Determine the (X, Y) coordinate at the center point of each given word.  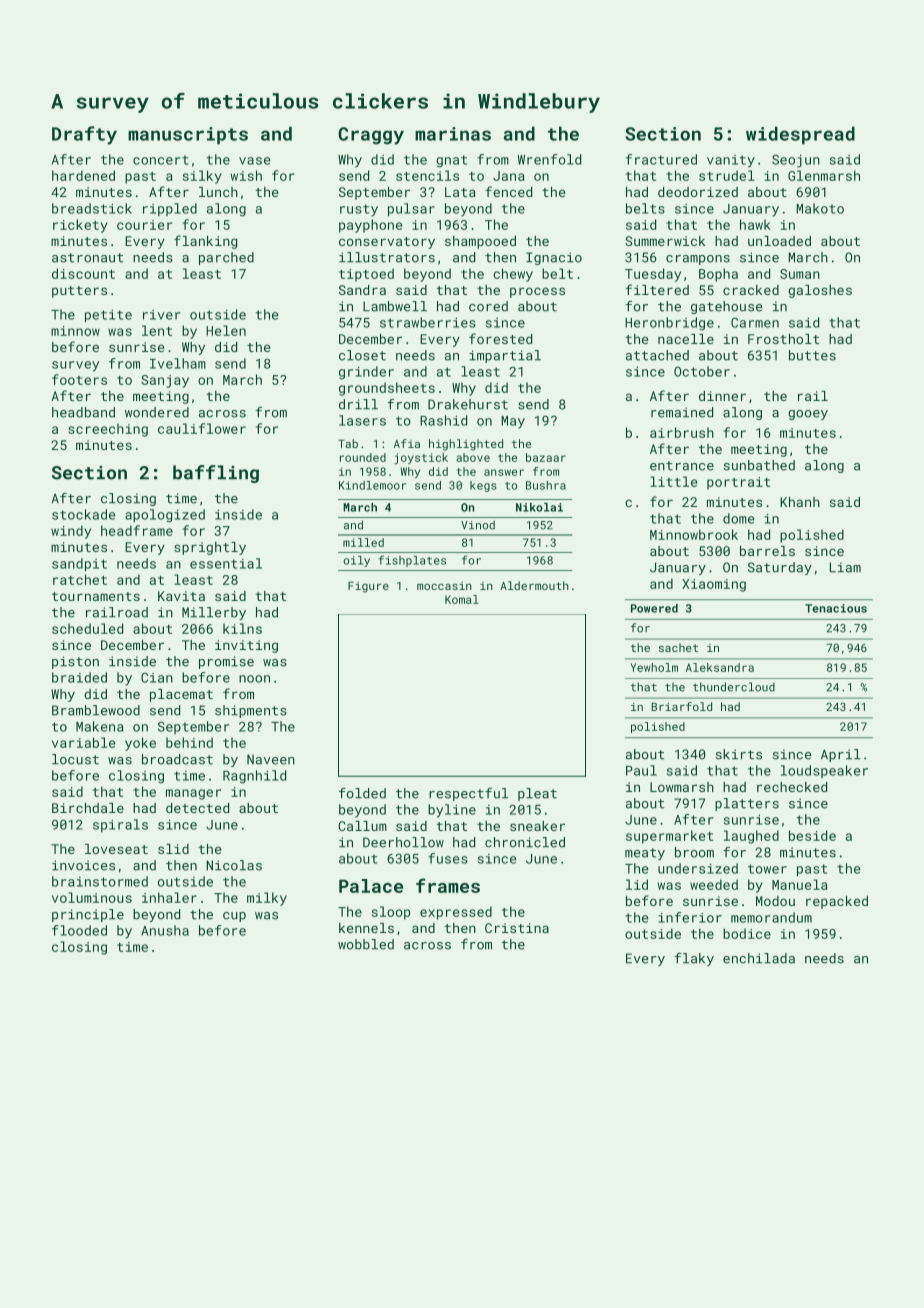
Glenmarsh (824, 175)
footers (79, 379)
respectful (468, 794)
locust (75, 759)
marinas (453, 134)
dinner (722, 396)
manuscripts (188, 135)
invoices (83, 865)
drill (358, 404)
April (841, 755)
